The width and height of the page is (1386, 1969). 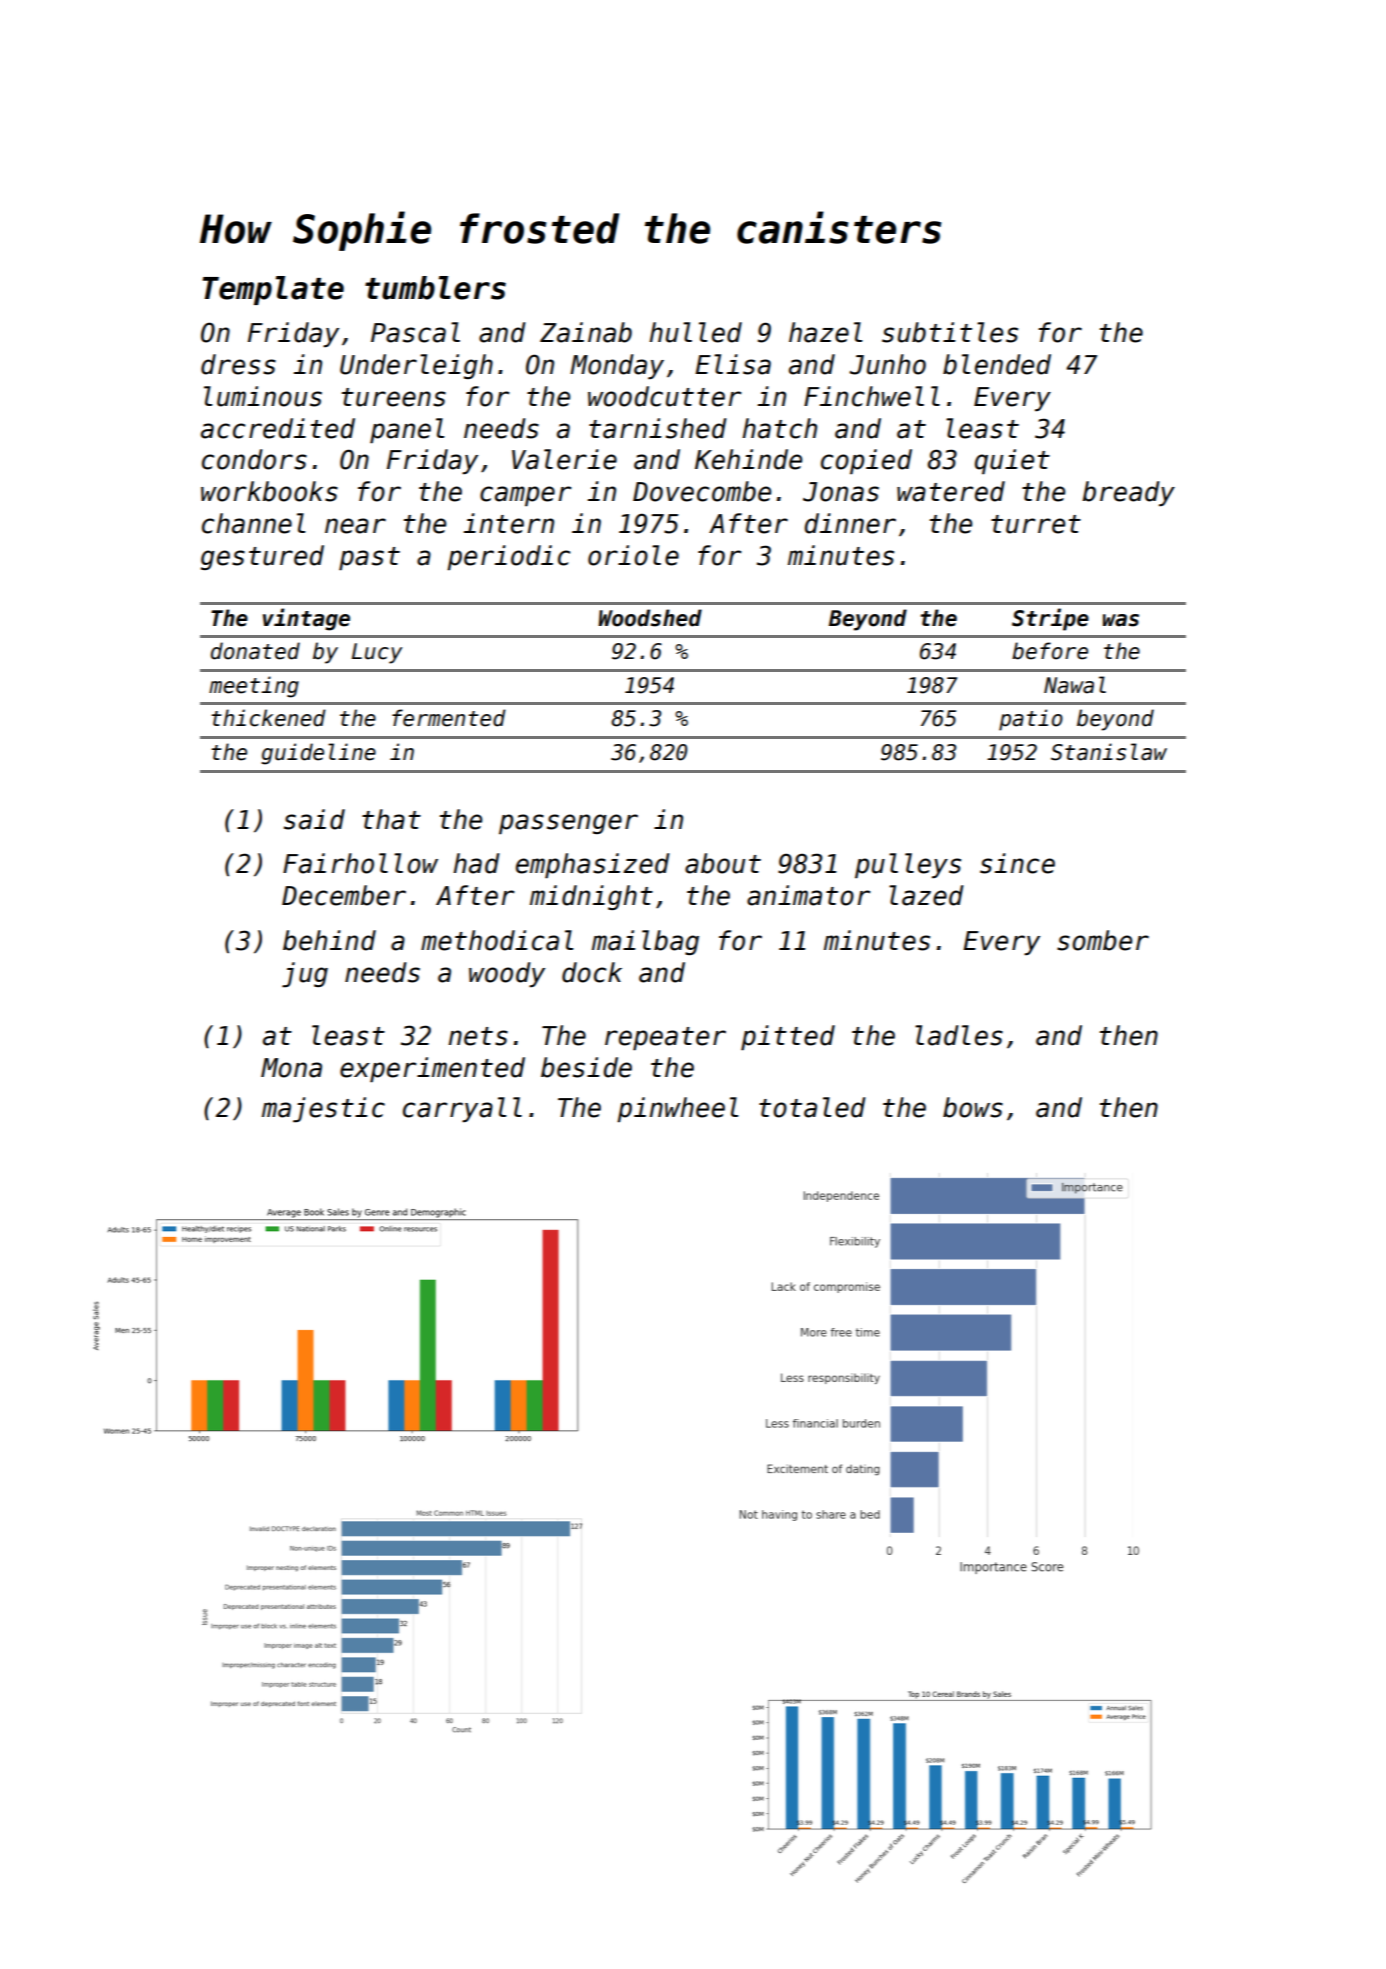 What do you see at coordinates (1036, 524) in the page?
I see `turret` at bounding box center [1036, 524].
